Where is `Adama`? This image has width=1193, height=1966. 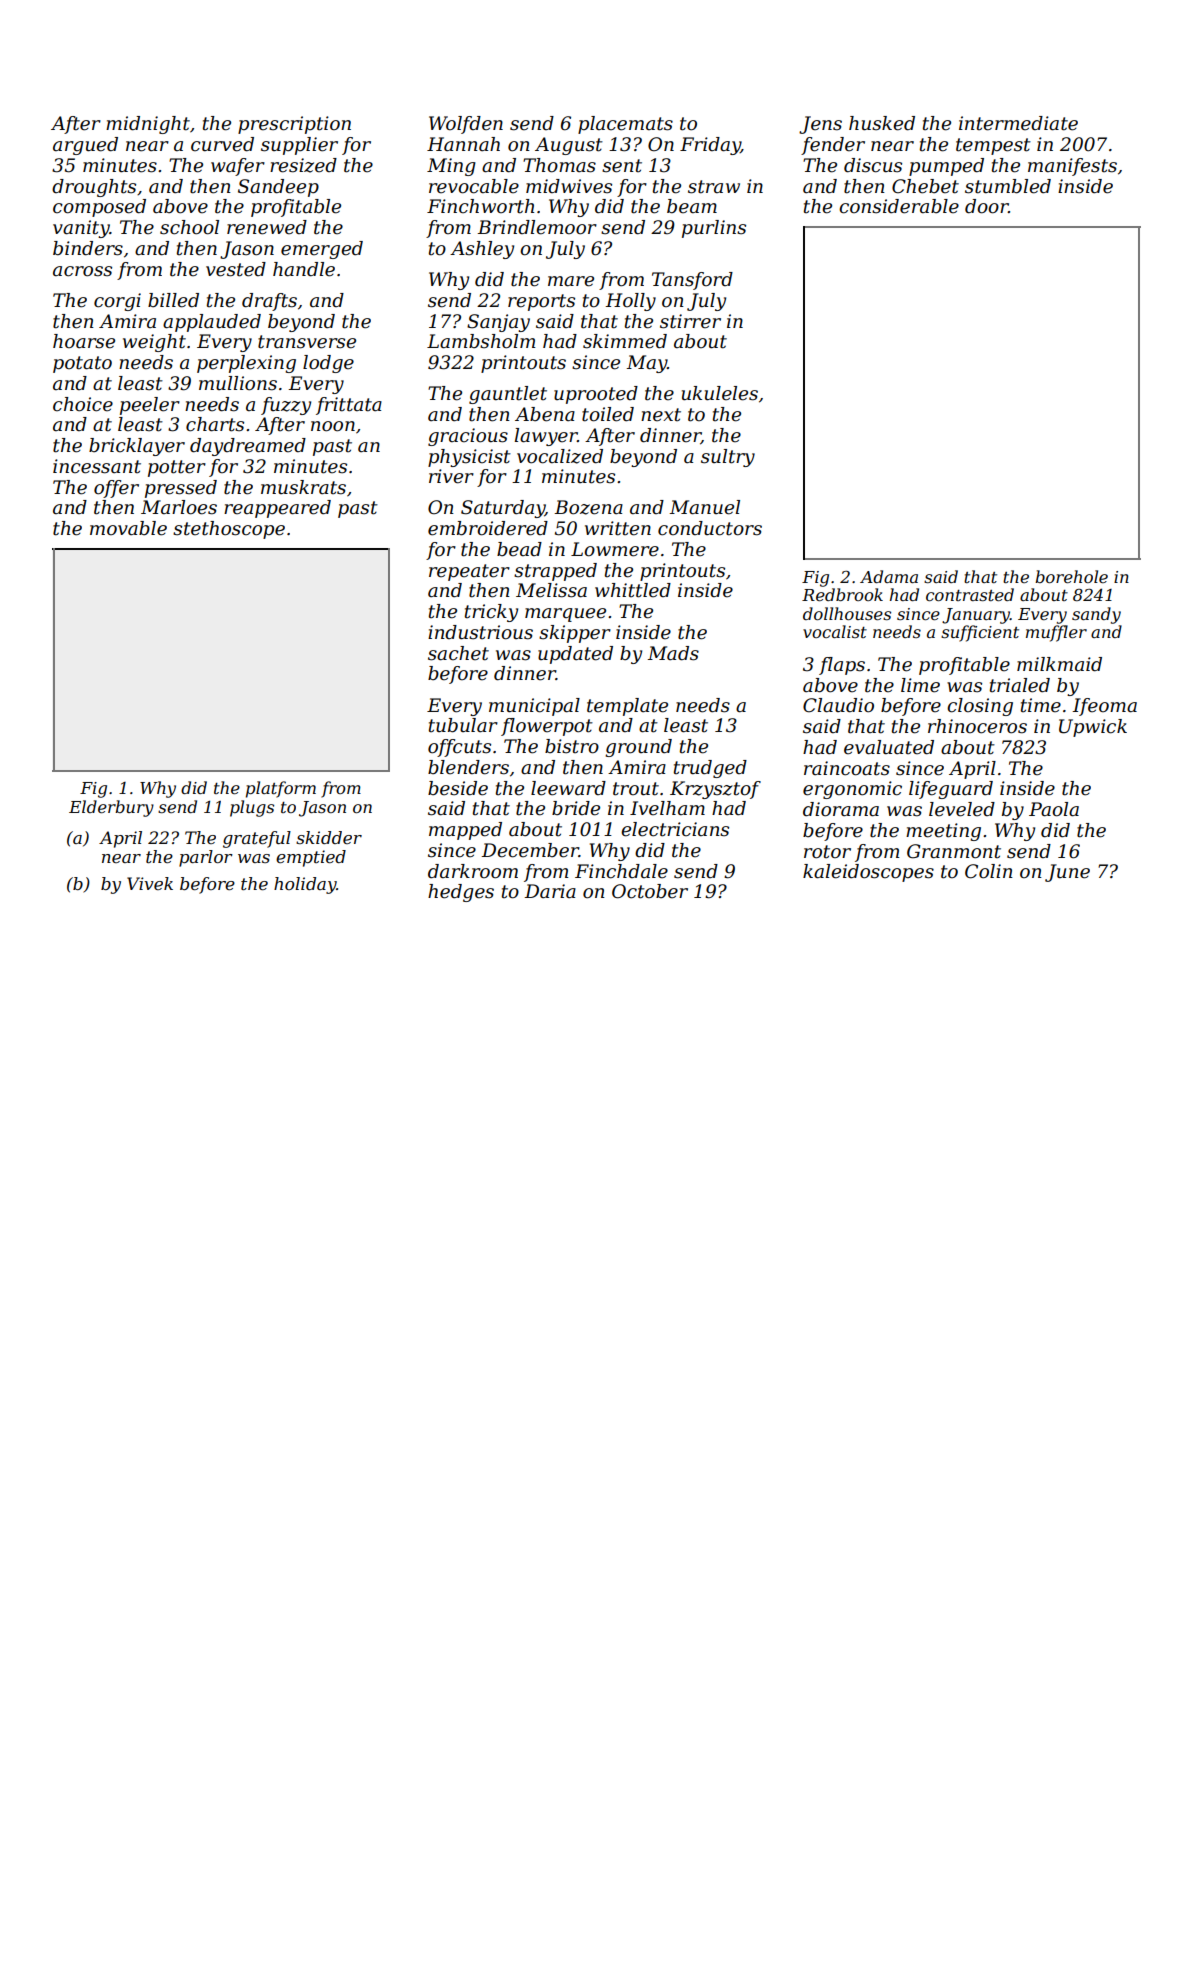 Adama is located at coordinates (889, 576).
